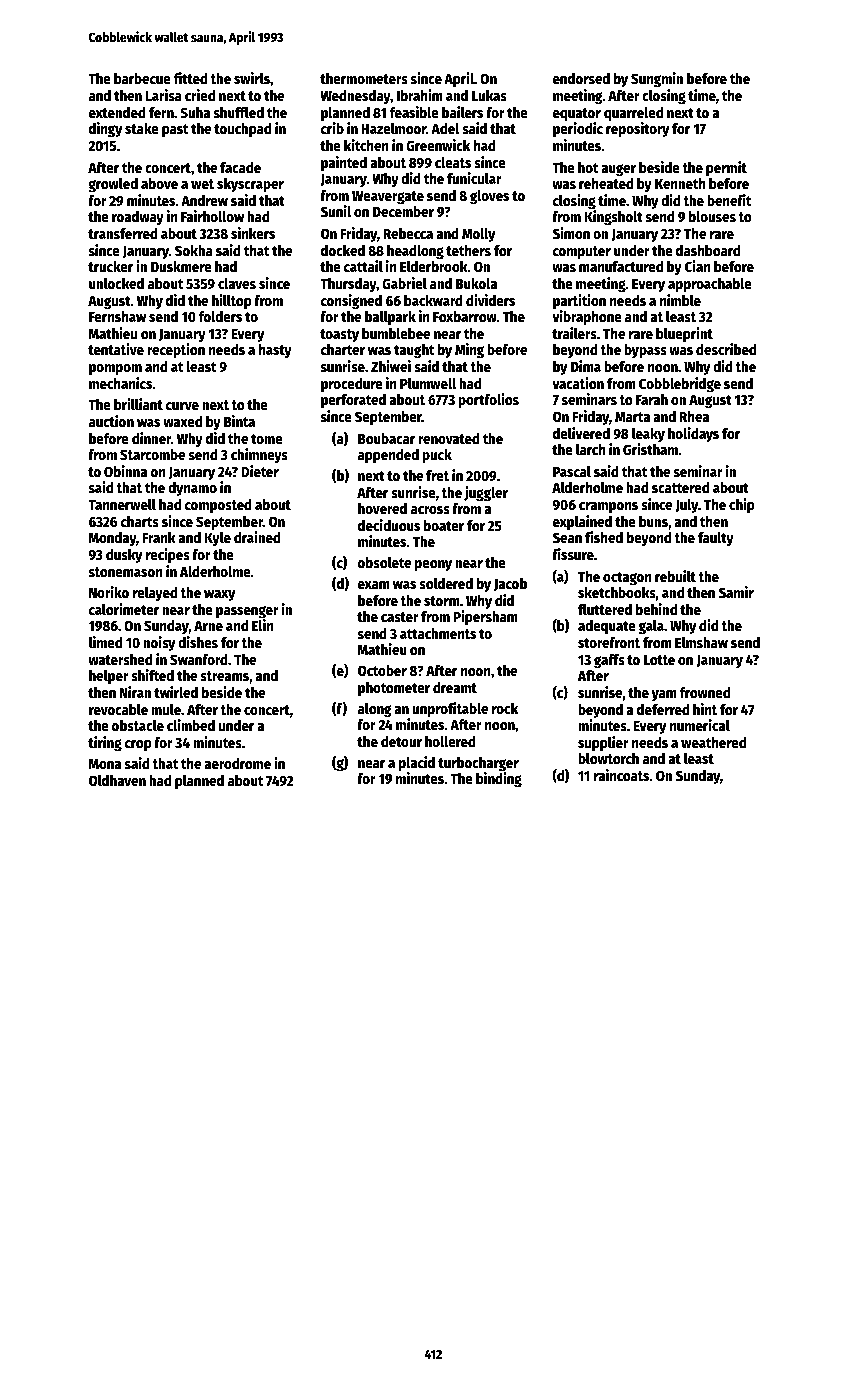 Image resolution: width=849 pixels, height=1400 pixels. What do you see at coordinates (474, 178) in the image?
I see `funicular` at bounding box center [474, 178].
